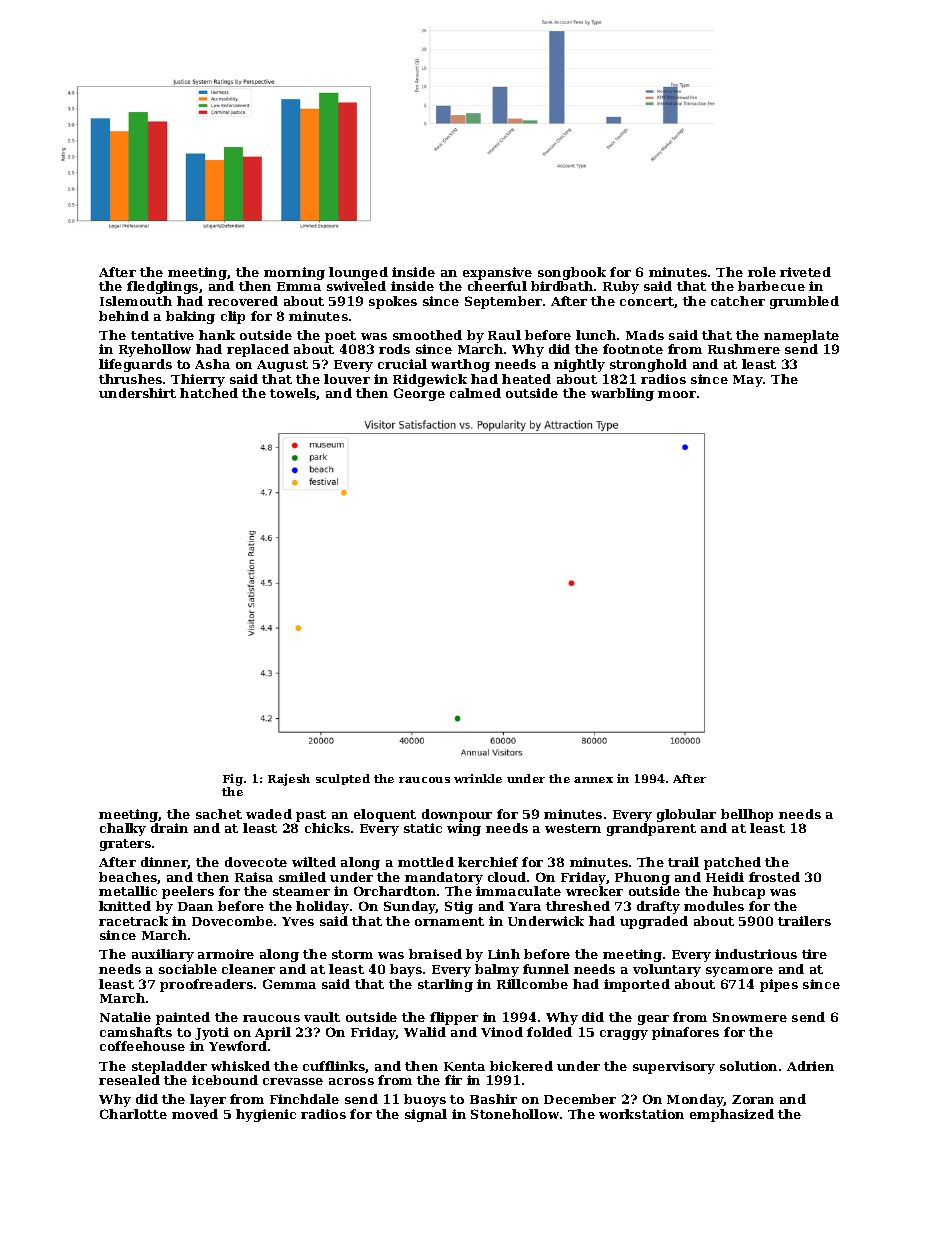 The height and width of the page is (1233, 952). What do you see at coordinates (209, 393) in the page?
I see `hatched` at bounding box center [209, 393].
